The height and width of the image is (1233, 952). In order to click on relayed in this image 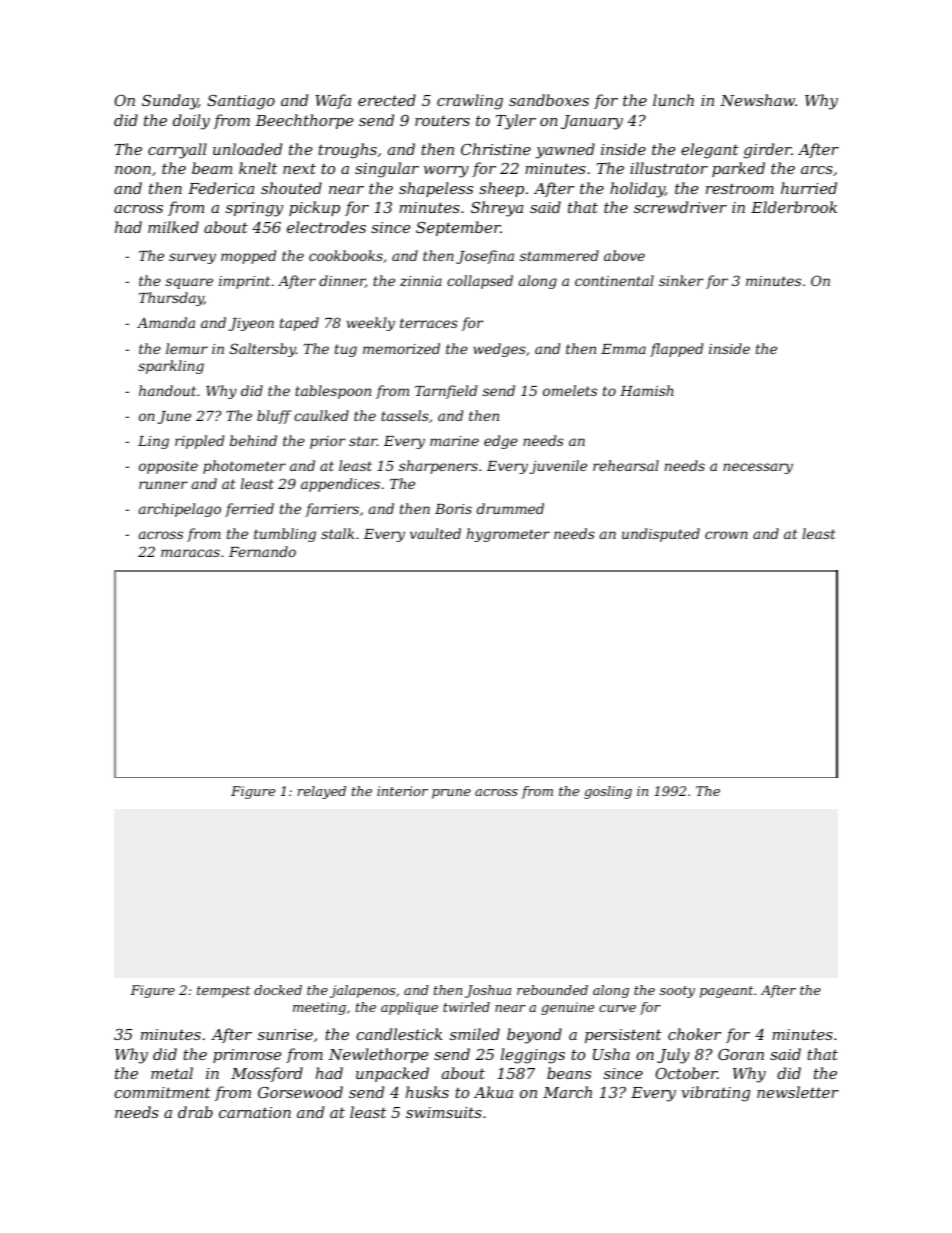, I will do `click(322, 792)`.
